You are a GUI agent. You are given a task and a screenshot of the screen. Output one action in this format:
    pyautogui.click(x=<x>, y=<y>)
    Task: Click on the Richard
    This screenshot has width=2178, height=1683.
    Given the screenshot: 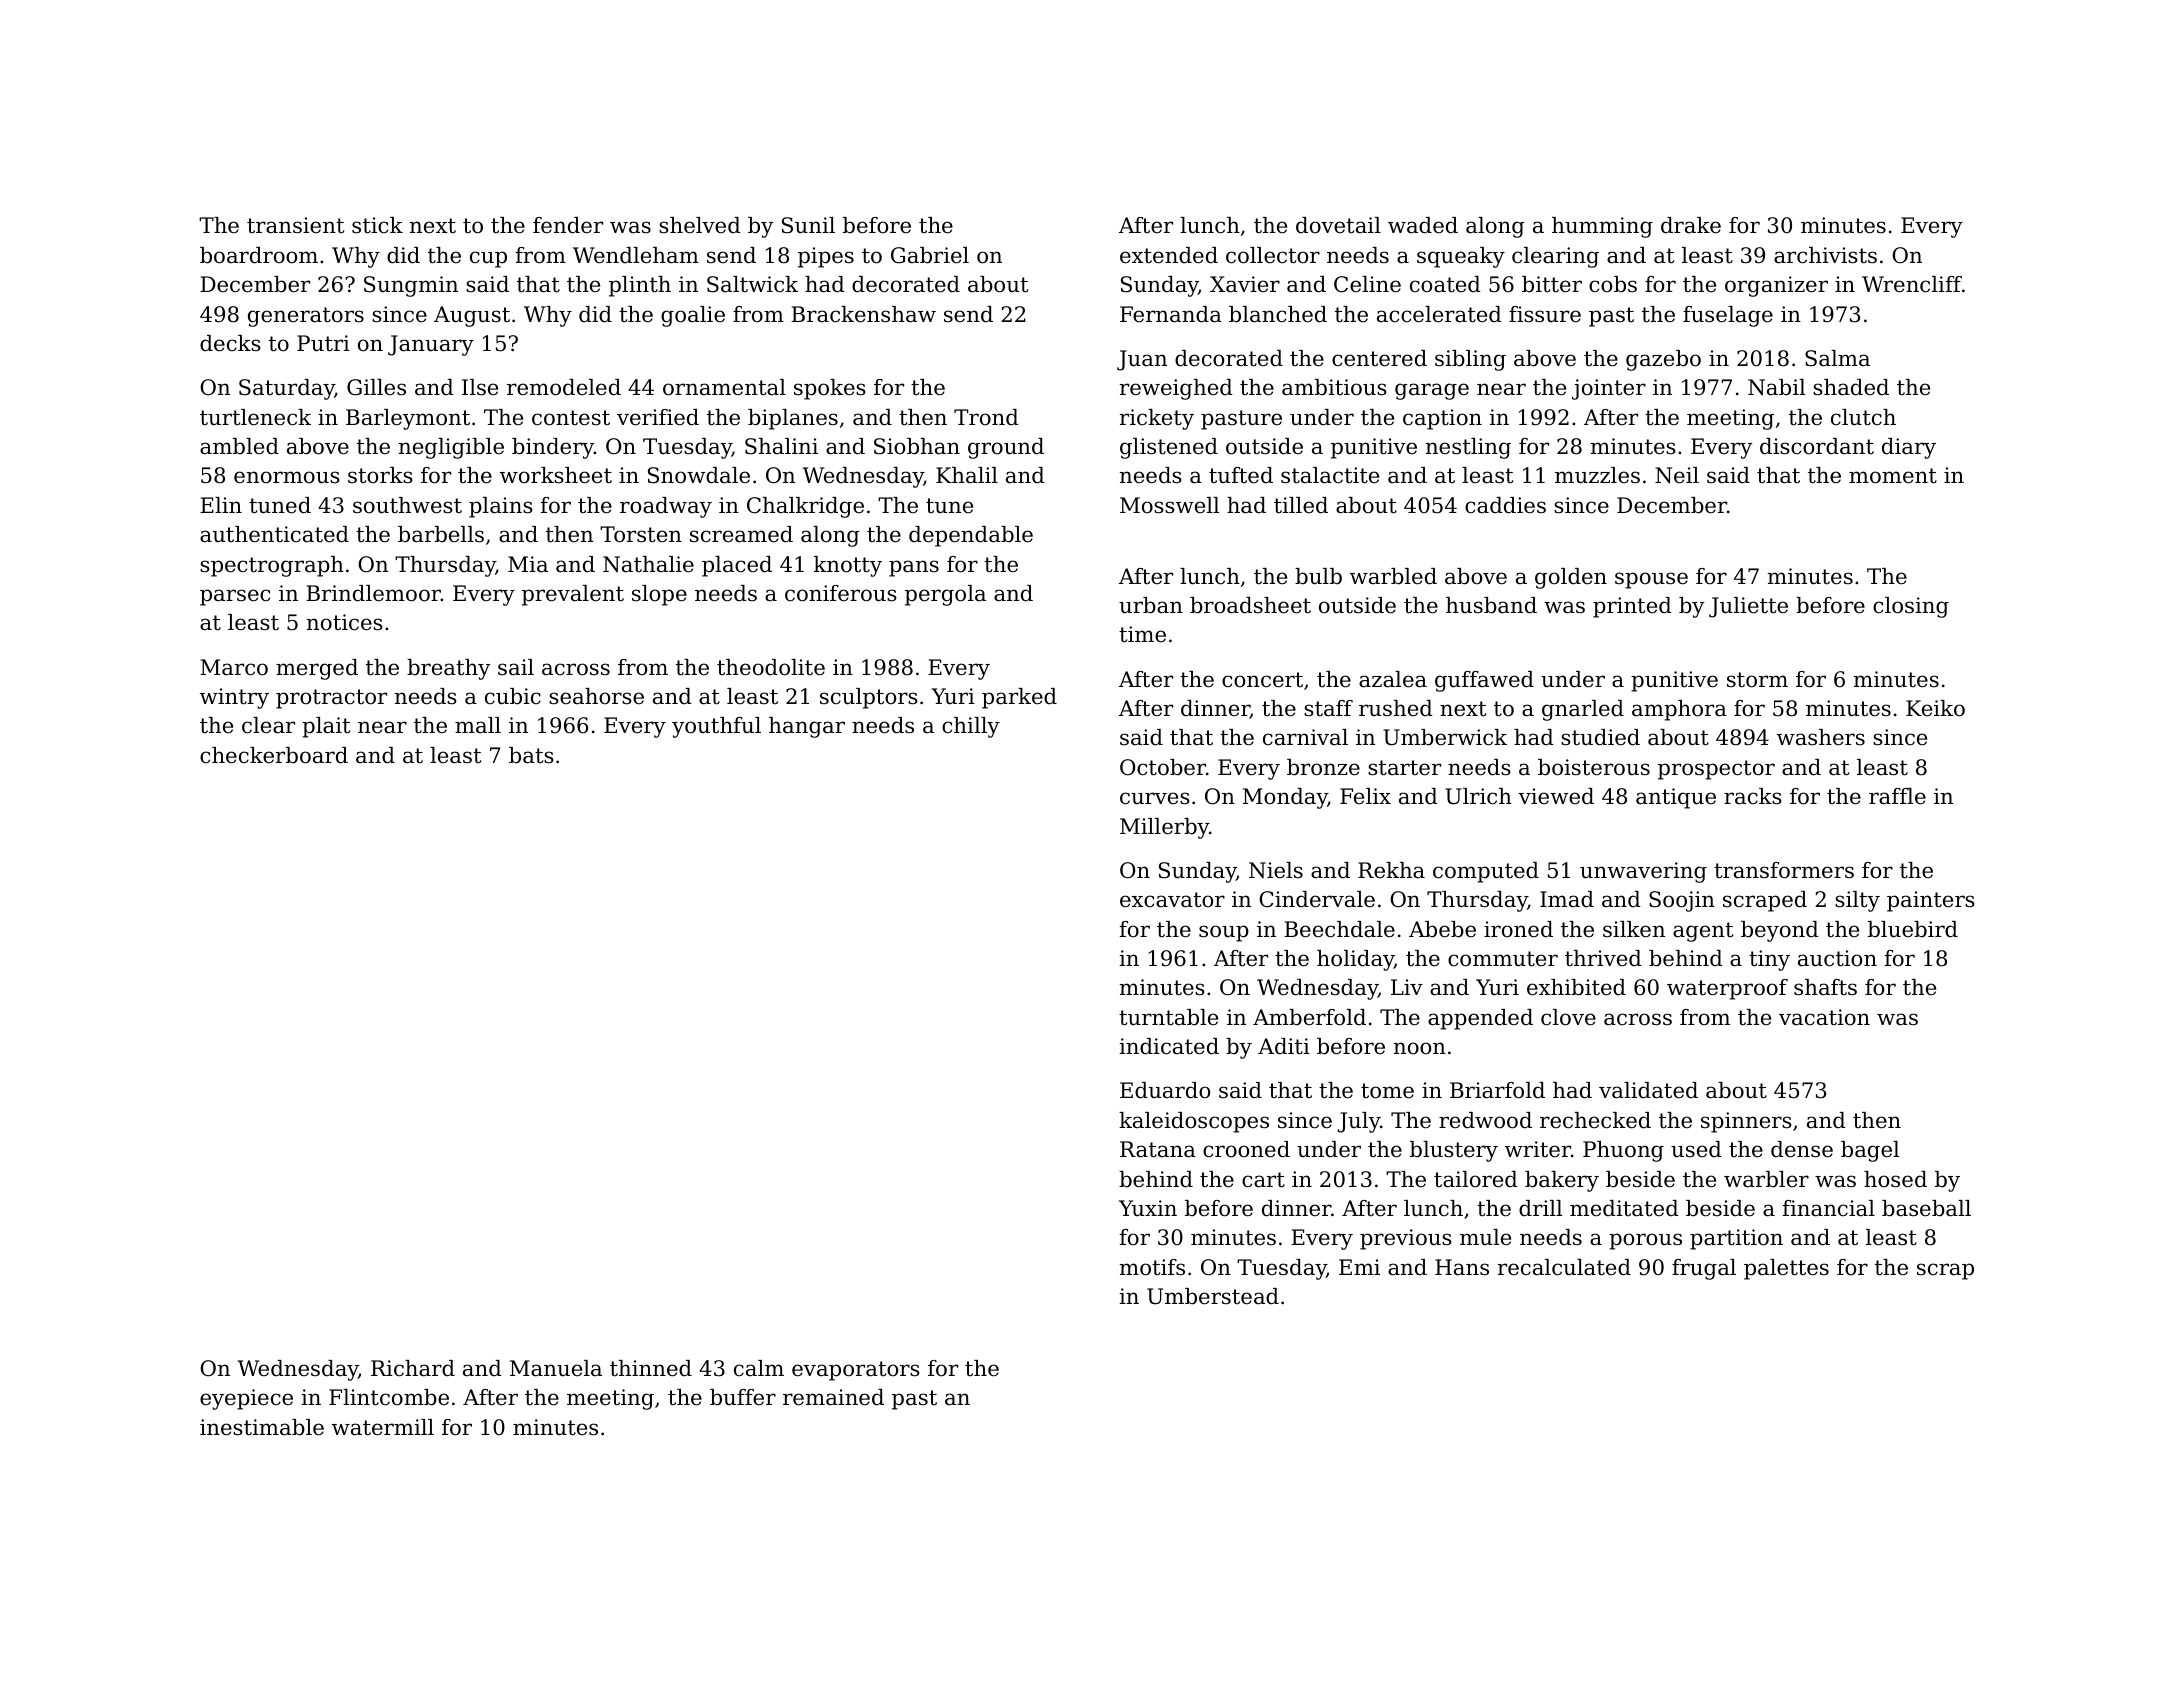 What is the action you would take?
    pyautogui.click(x=413, y=1368)
